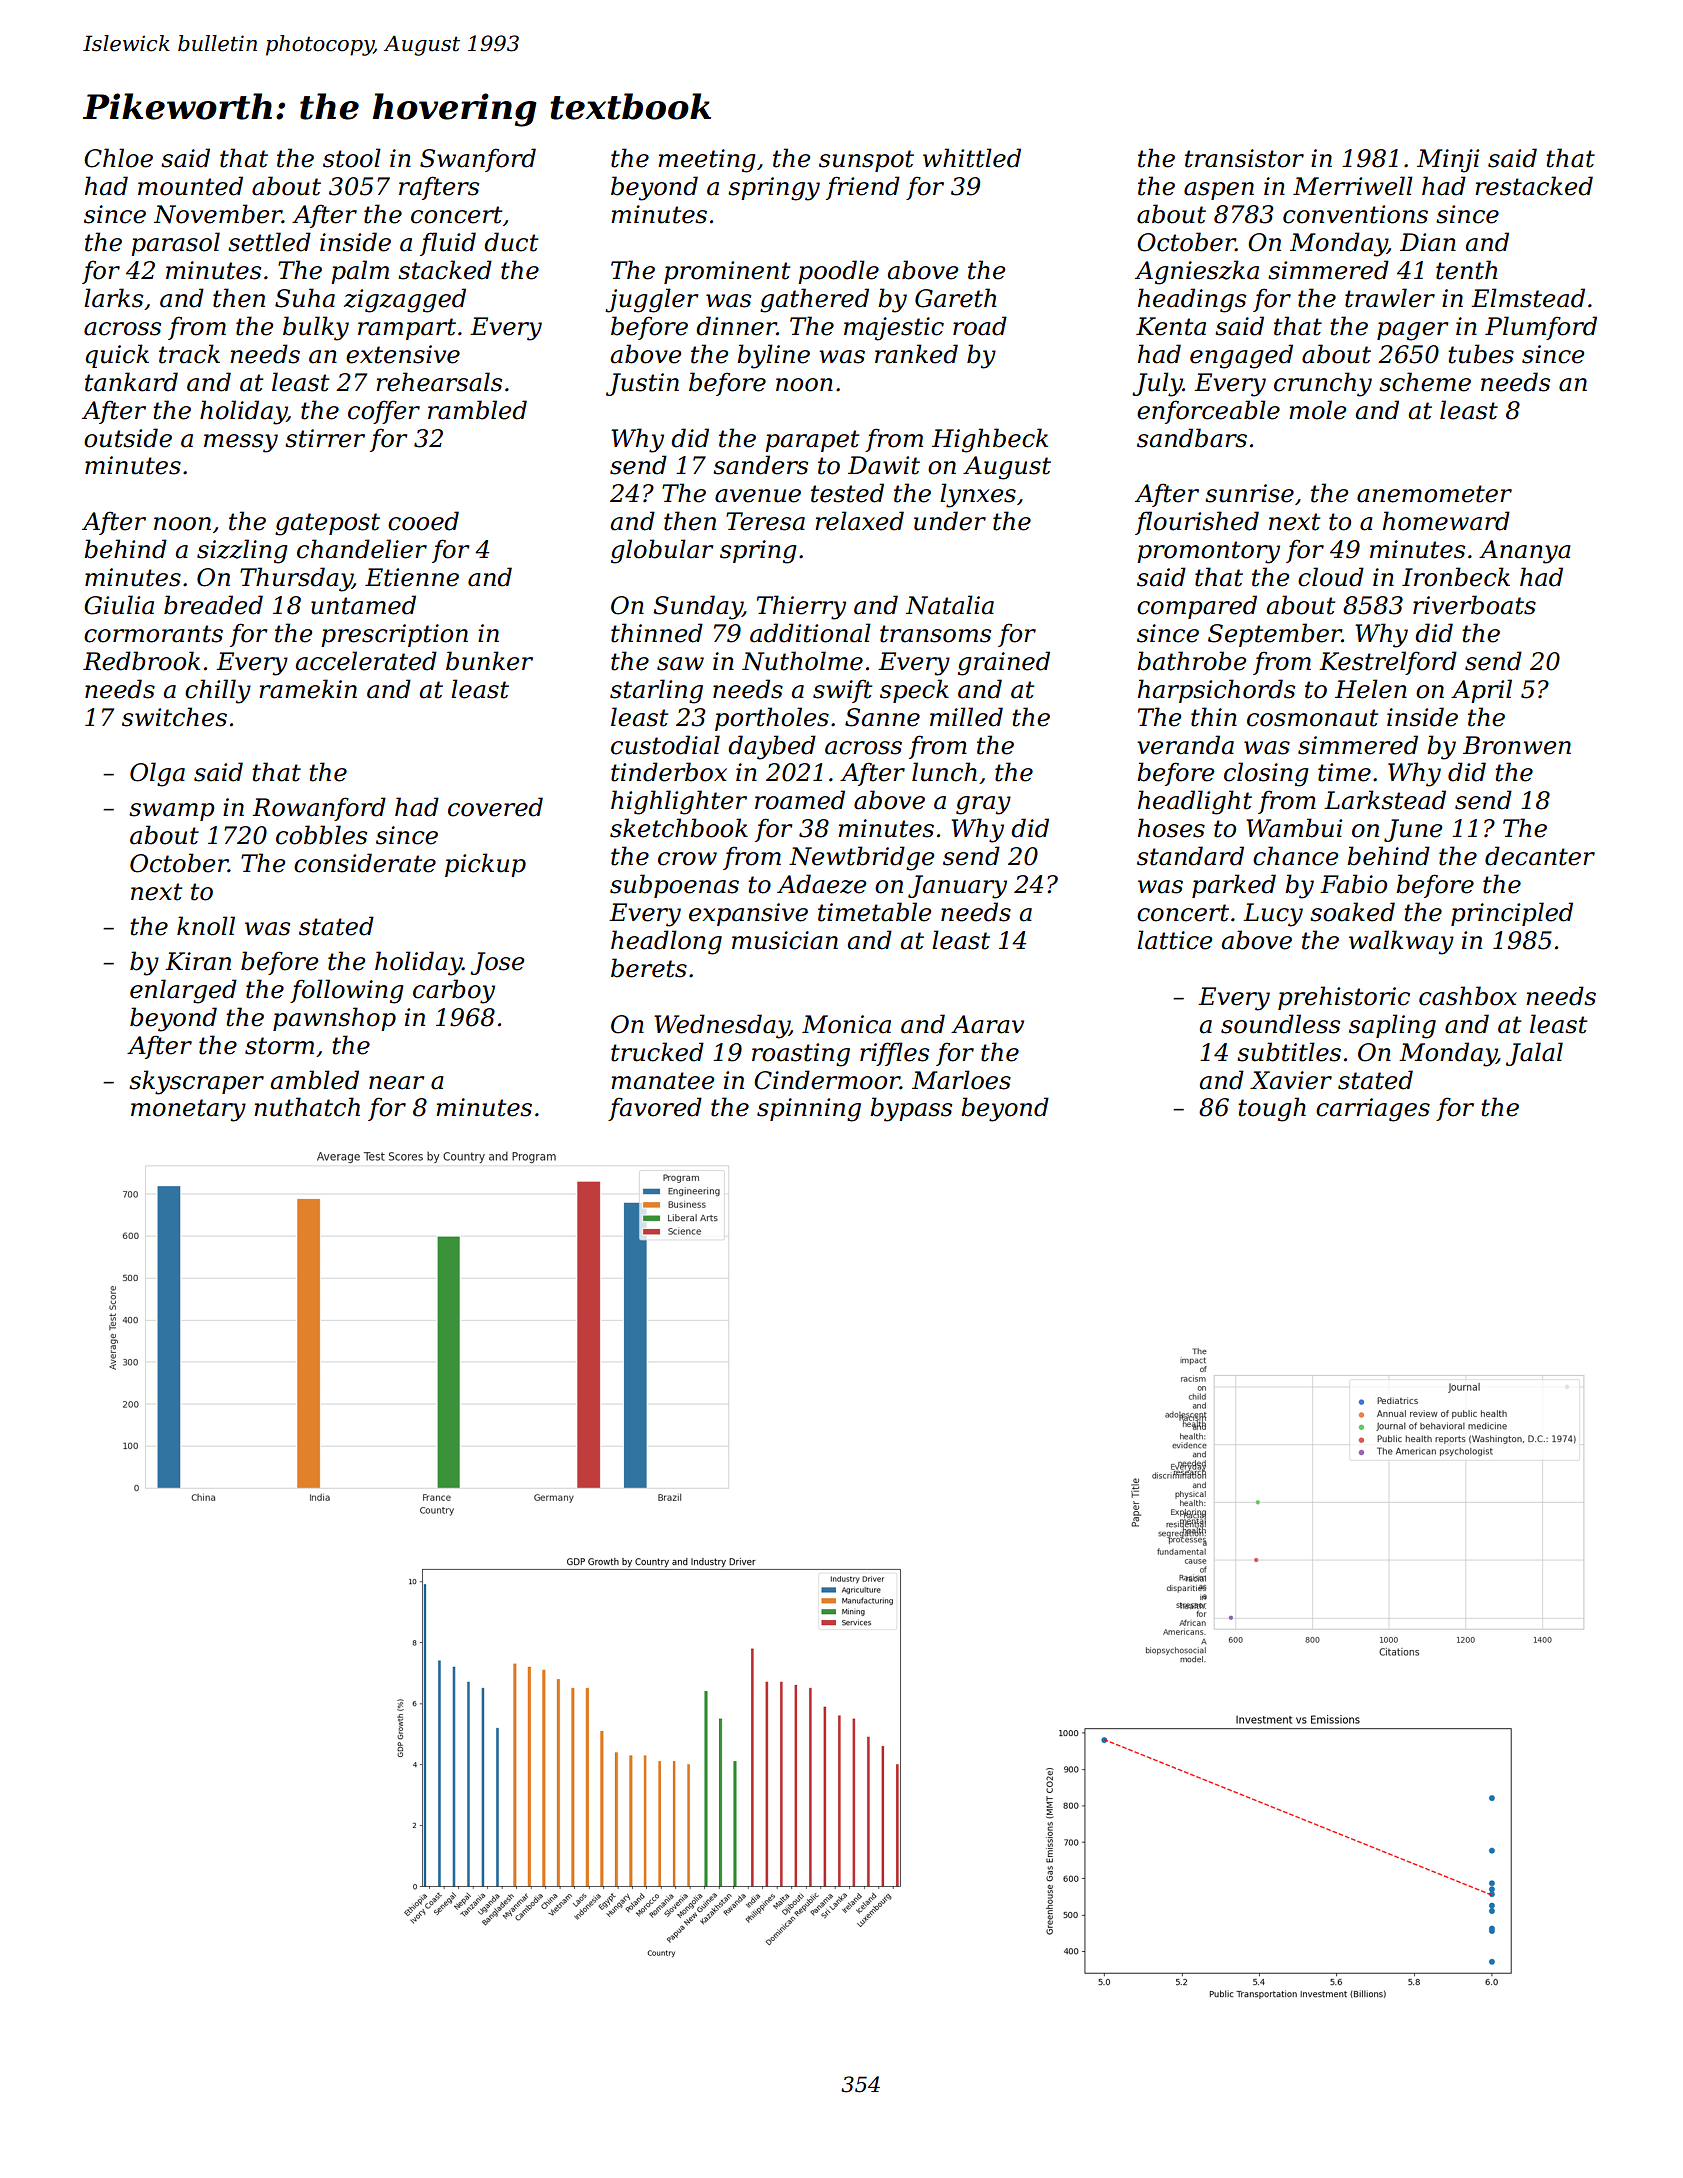 This document has height=2178, width=1683. I want to click on Chloe, so click(118, 158).
